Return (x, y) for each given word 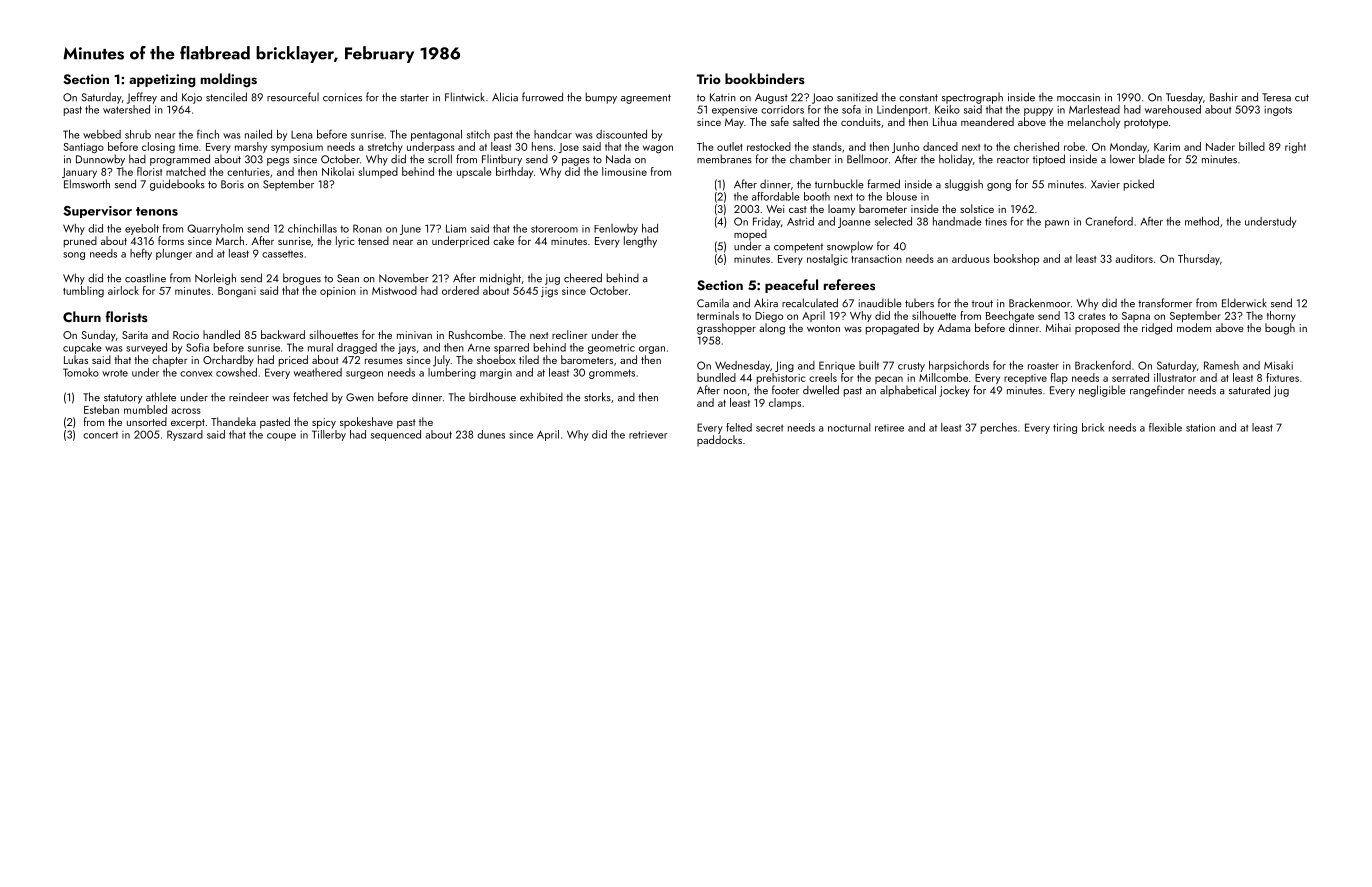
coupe (281, 437)
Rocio (186, 335)
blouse (902, 196)
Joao (822, 98)
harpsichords (959, 366)
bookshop (1016, 259)
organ (652, 350)
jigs (549, 292)
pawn (1057, 224)
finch (208, 134)
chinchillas (312, 228)
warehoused (1173, 109)
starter (414, 98)
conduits (861, 121)
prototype (1146, 124)
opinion (338, 292)
